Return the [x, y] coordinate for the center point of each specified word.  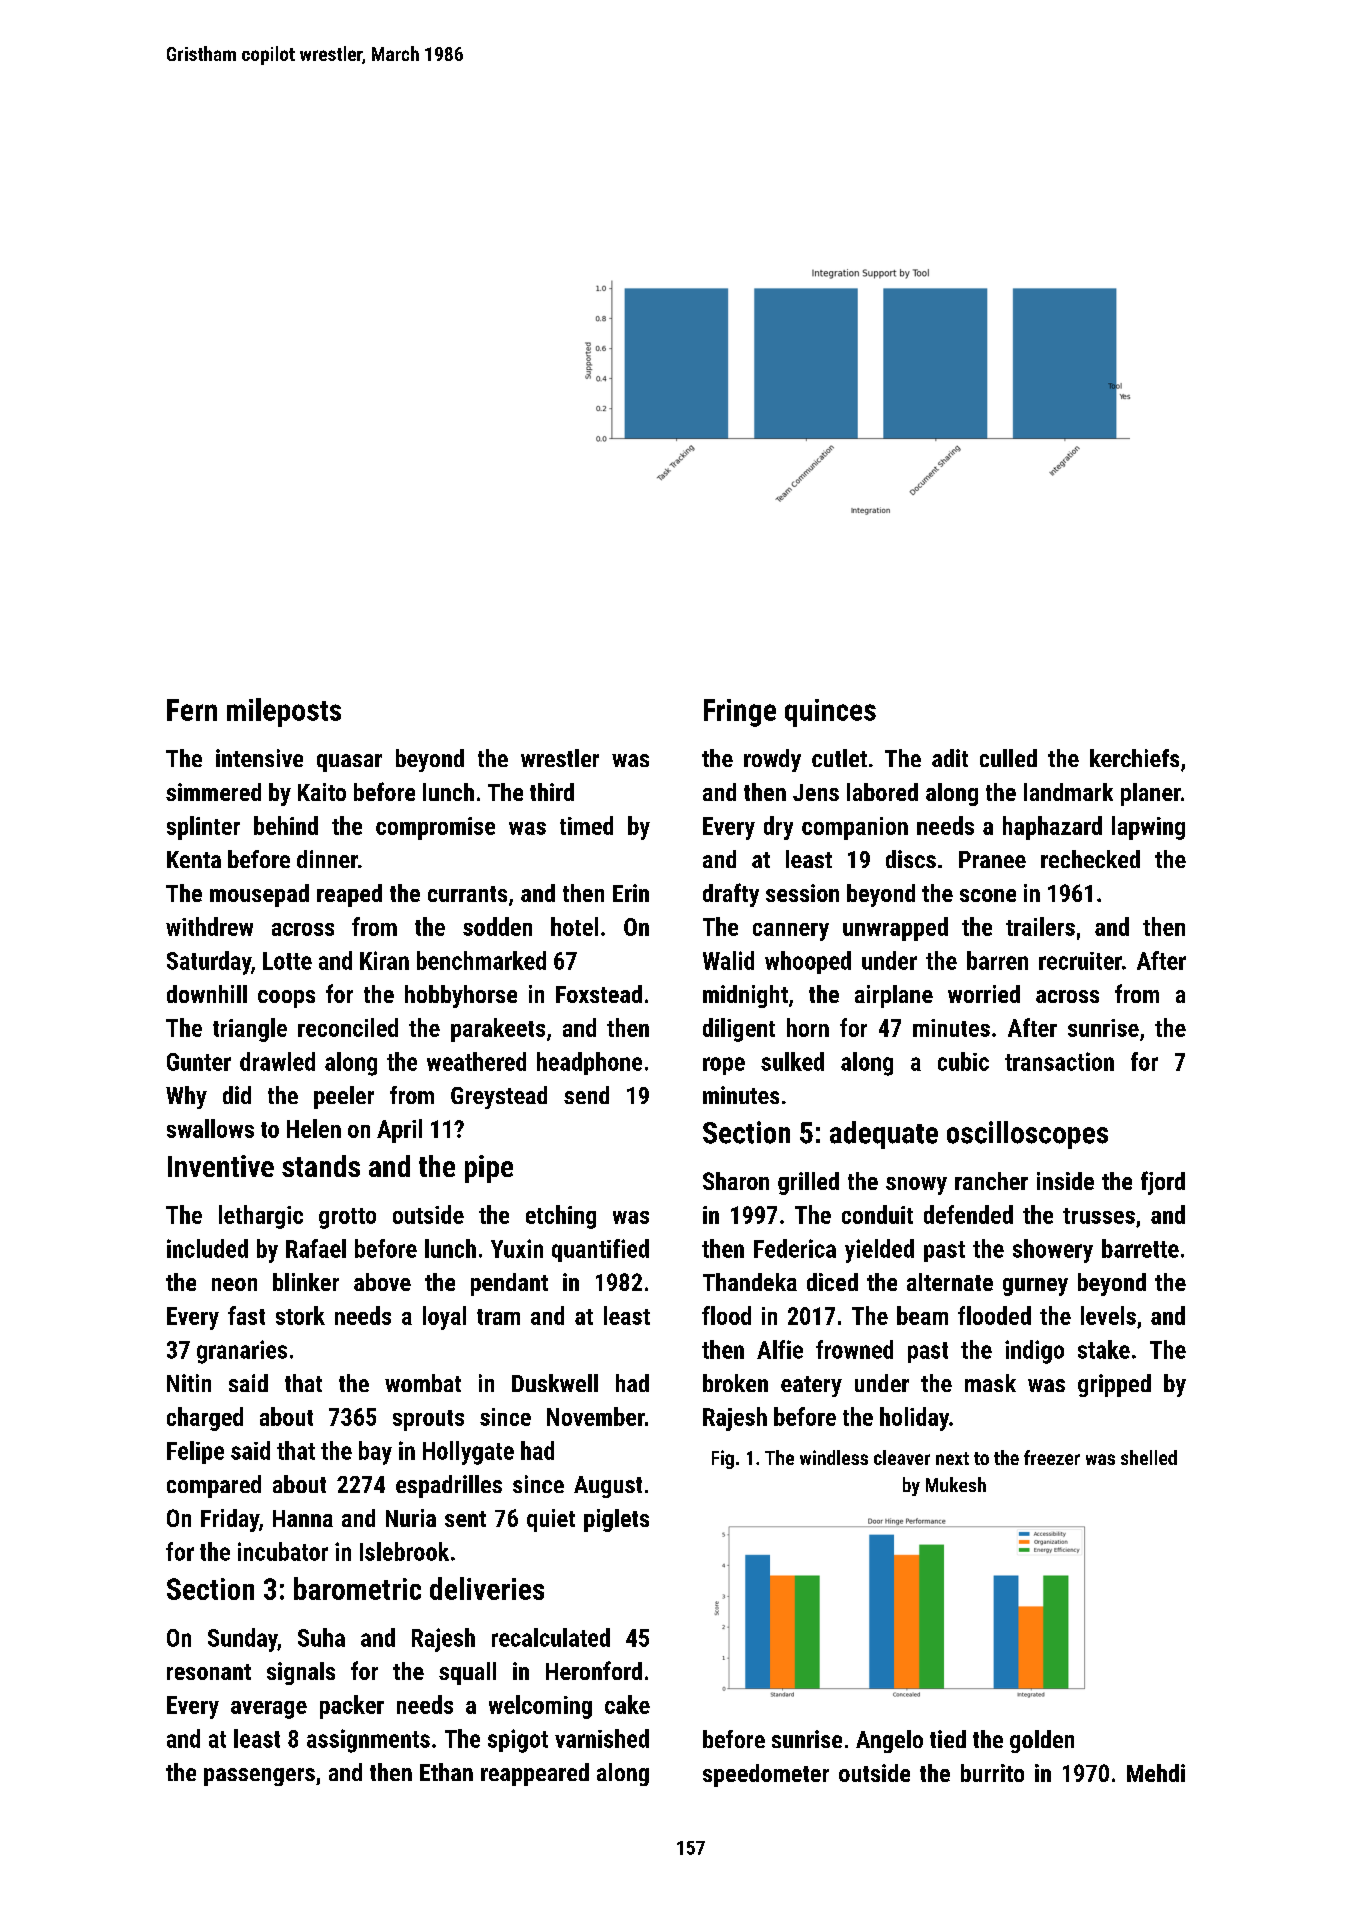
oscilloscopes [1027, 1135]
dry [778, 828]
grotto [347, 1218]
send [586, 1095]
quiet [551, 1520]
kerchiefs [1134, 758]
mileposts [284, 712]
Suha [321, 1637]
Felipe [195, 1452]
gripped [1114, 1385]
